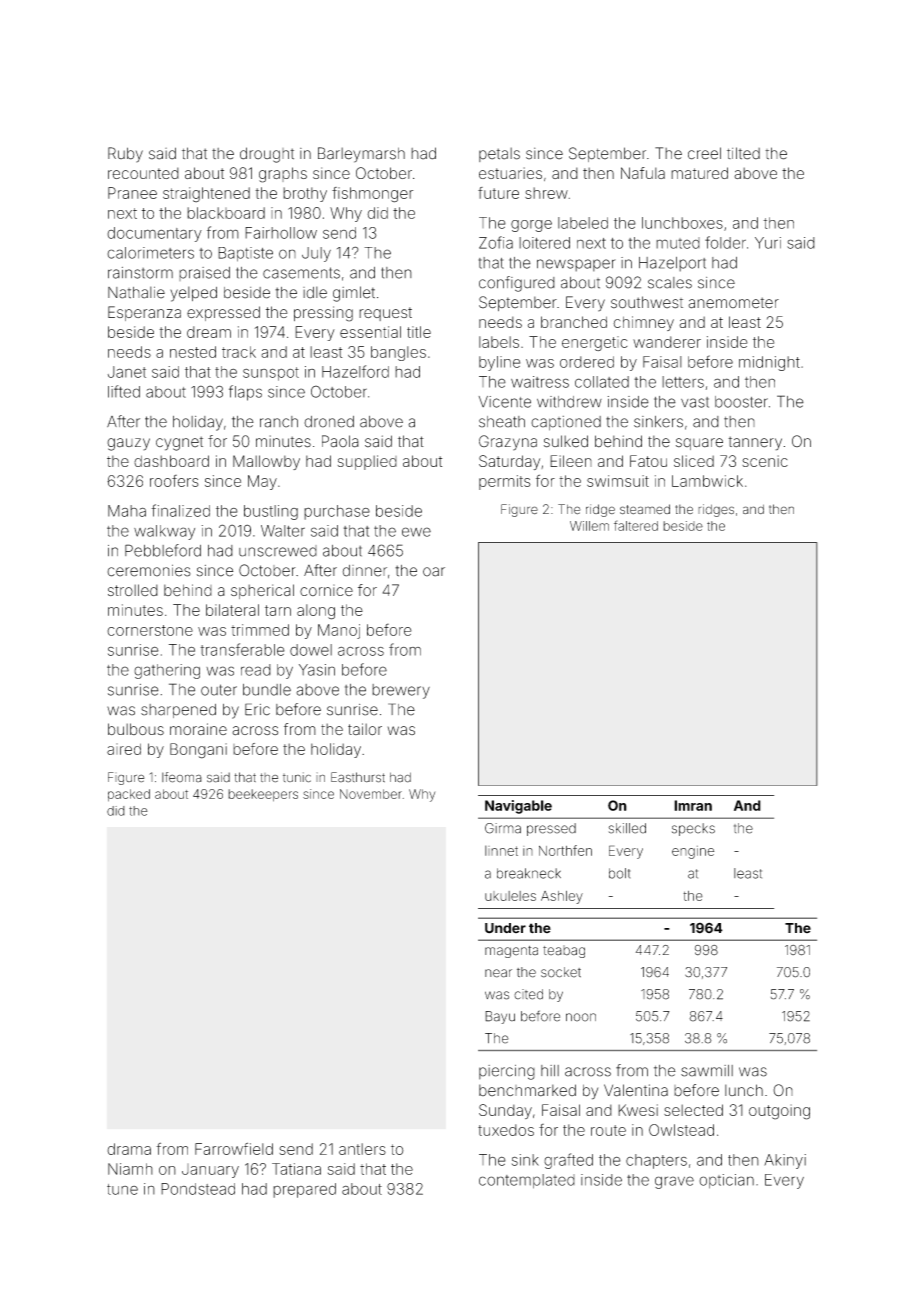 Image resolution: width=924 pixels, height=1314 pixels. I want to click on read, so click(256, 670).
